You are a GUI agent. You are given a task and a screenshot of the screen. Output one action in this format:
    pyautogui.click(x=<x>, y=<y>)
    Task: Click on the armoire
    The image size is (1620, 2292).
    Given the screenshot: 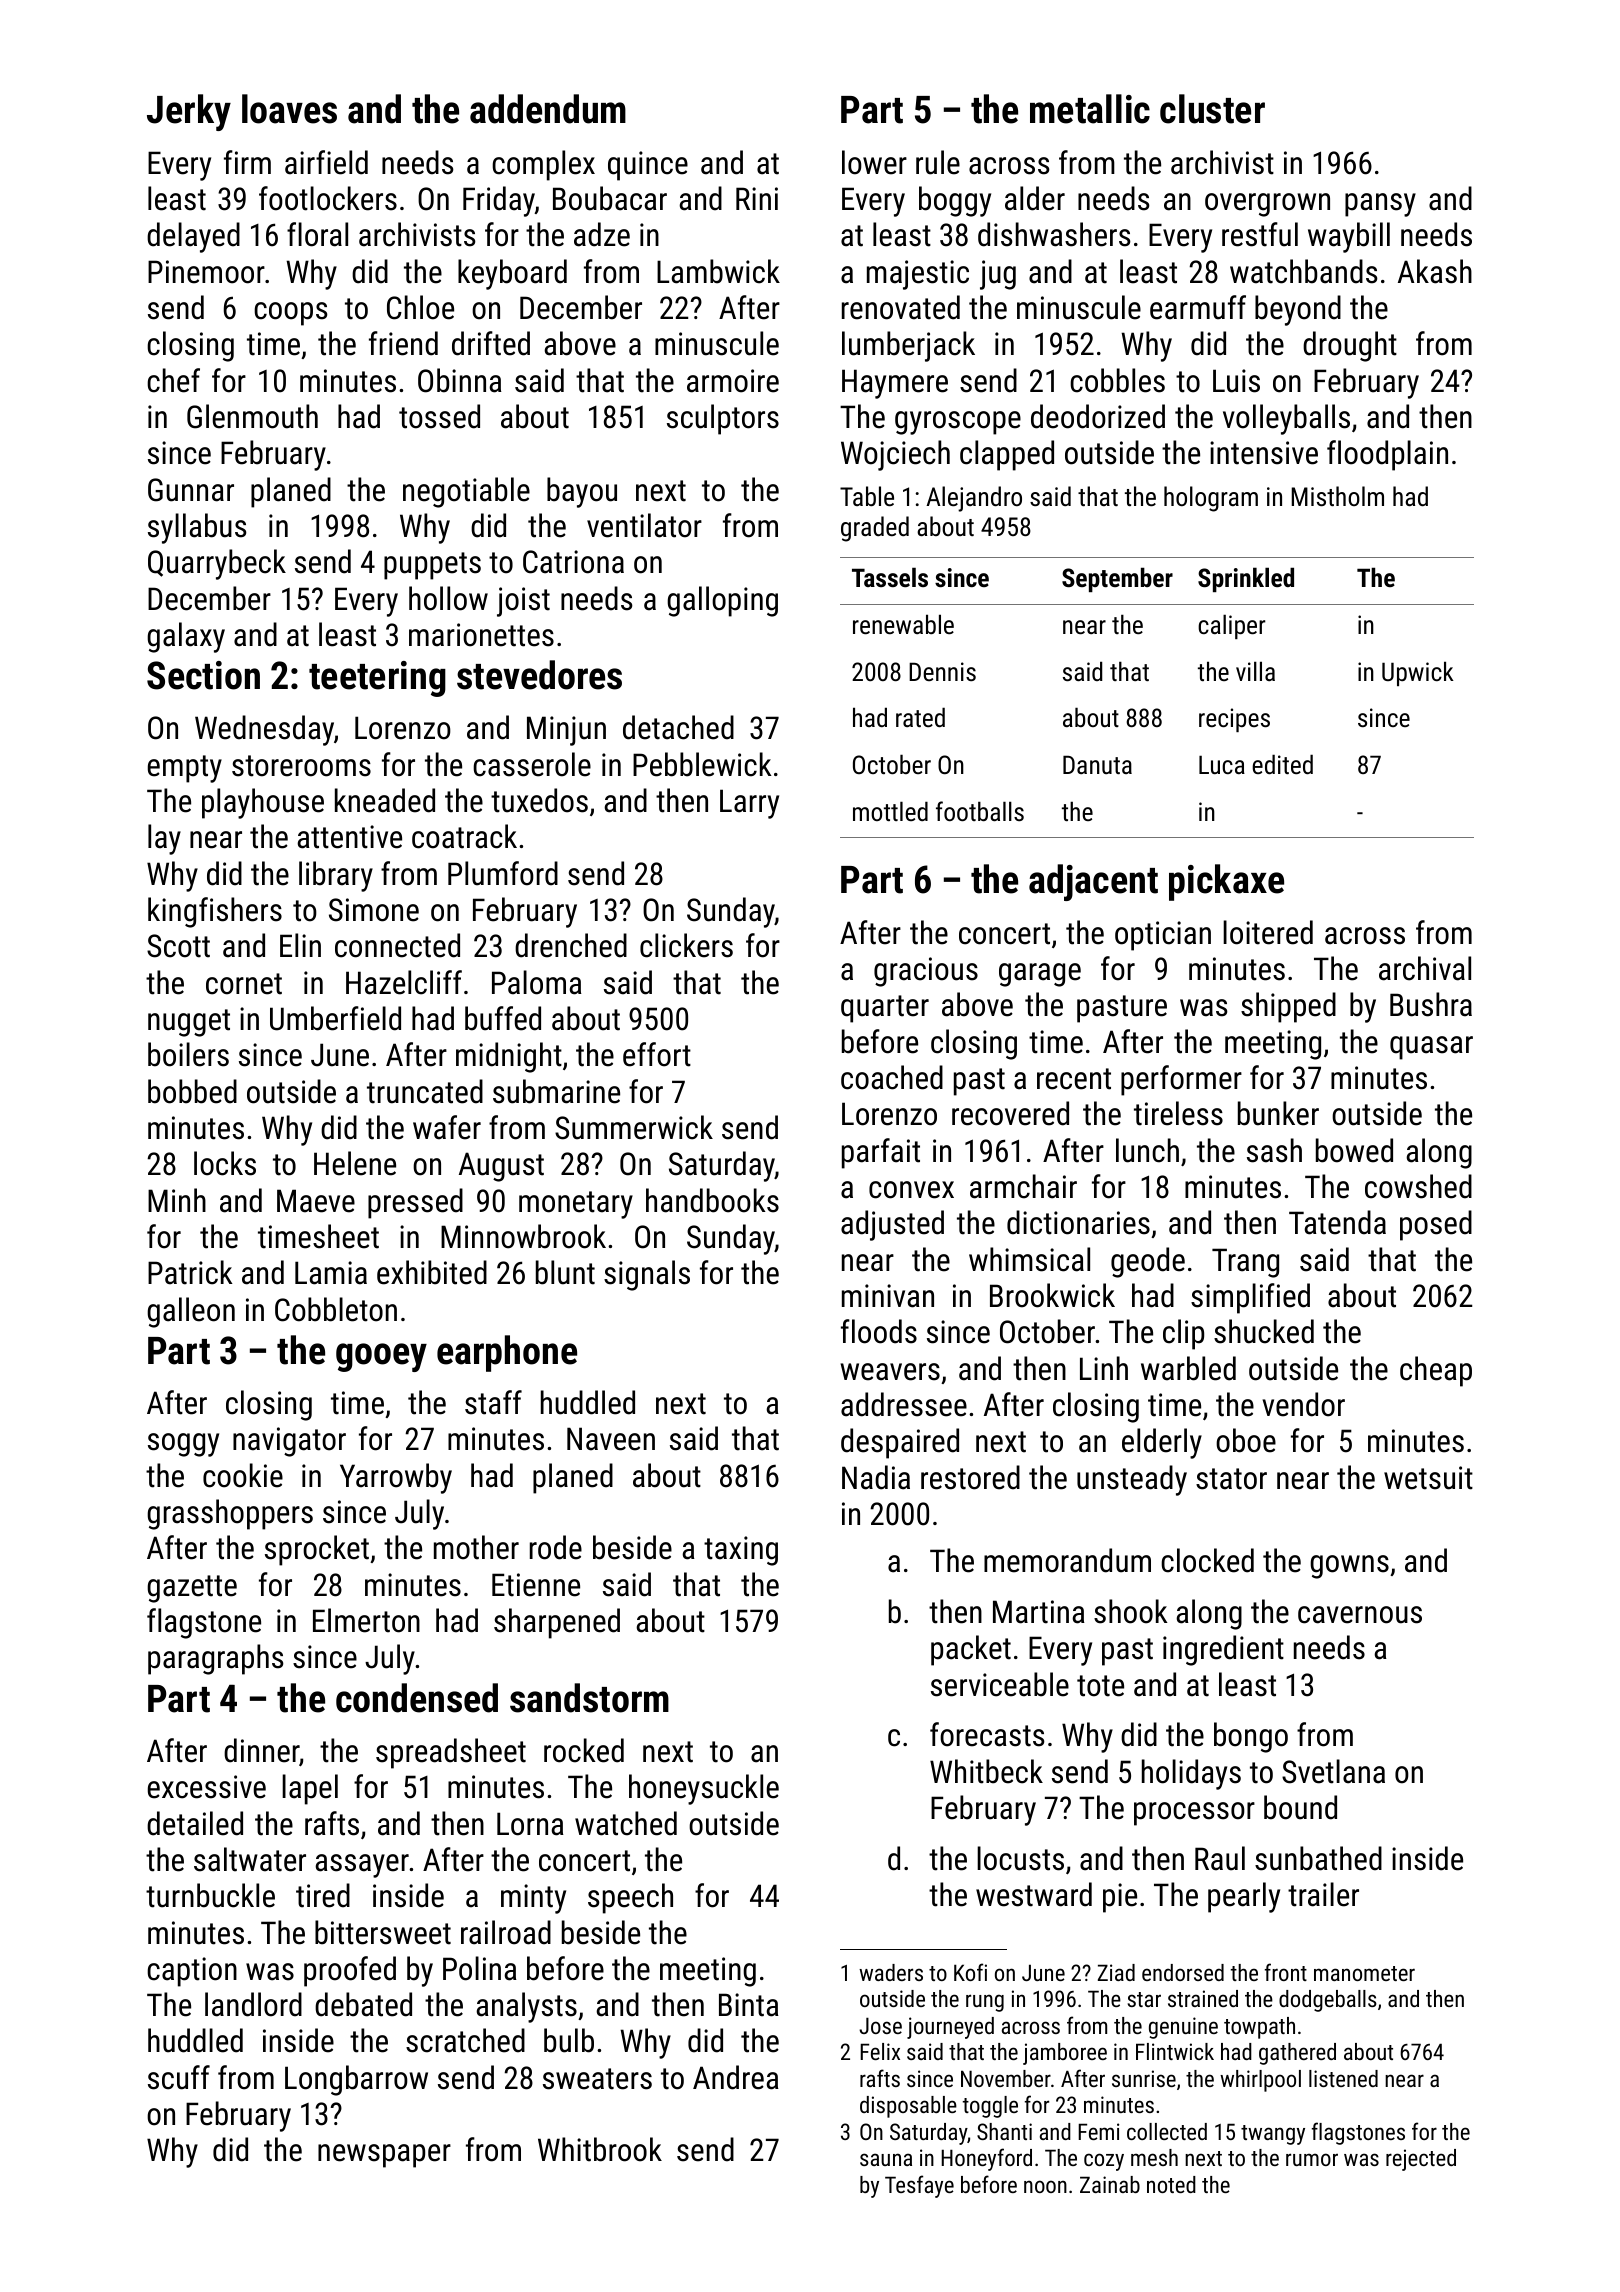 What is the action you would take?
    pyautogui.click(x=733, y=381)
